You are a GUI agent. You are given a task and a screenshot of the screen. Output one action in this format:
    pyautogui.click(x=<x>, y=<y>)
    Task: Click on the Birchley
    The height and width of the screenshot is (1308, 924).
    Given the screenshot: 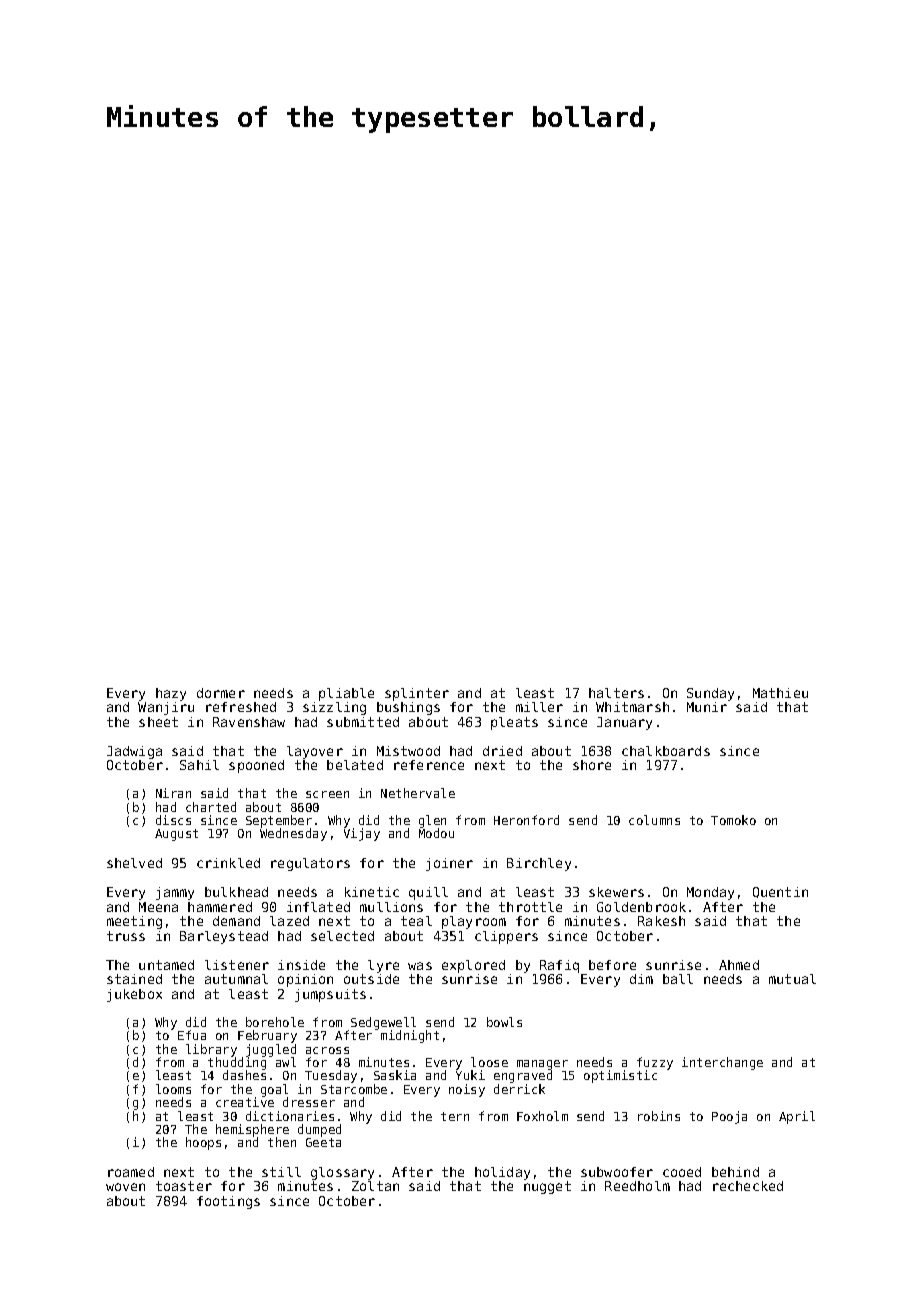 What is the action you would take?
    pyautogui.click(x=539, y=864)
